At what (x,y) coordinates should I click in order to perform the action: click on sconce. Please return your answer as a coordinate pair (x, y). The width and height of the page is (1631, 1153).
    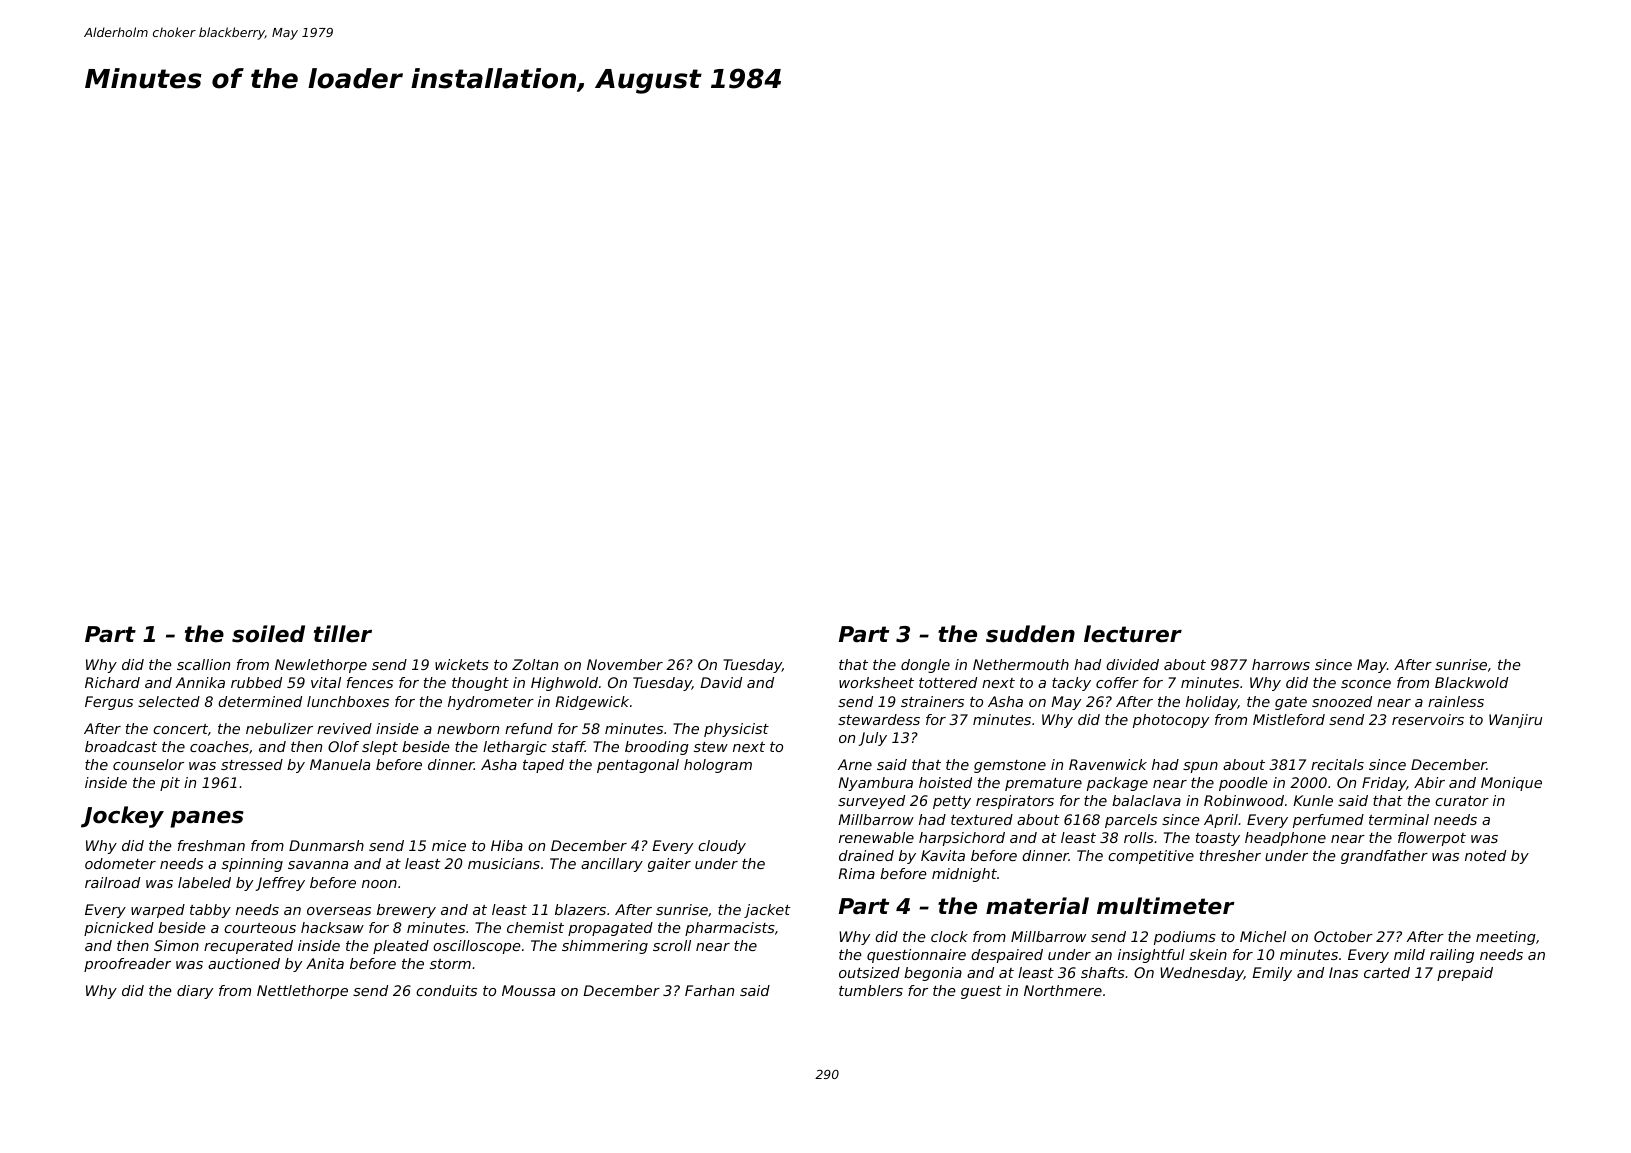
    Looking at the image, I should click on (1366, 684).
